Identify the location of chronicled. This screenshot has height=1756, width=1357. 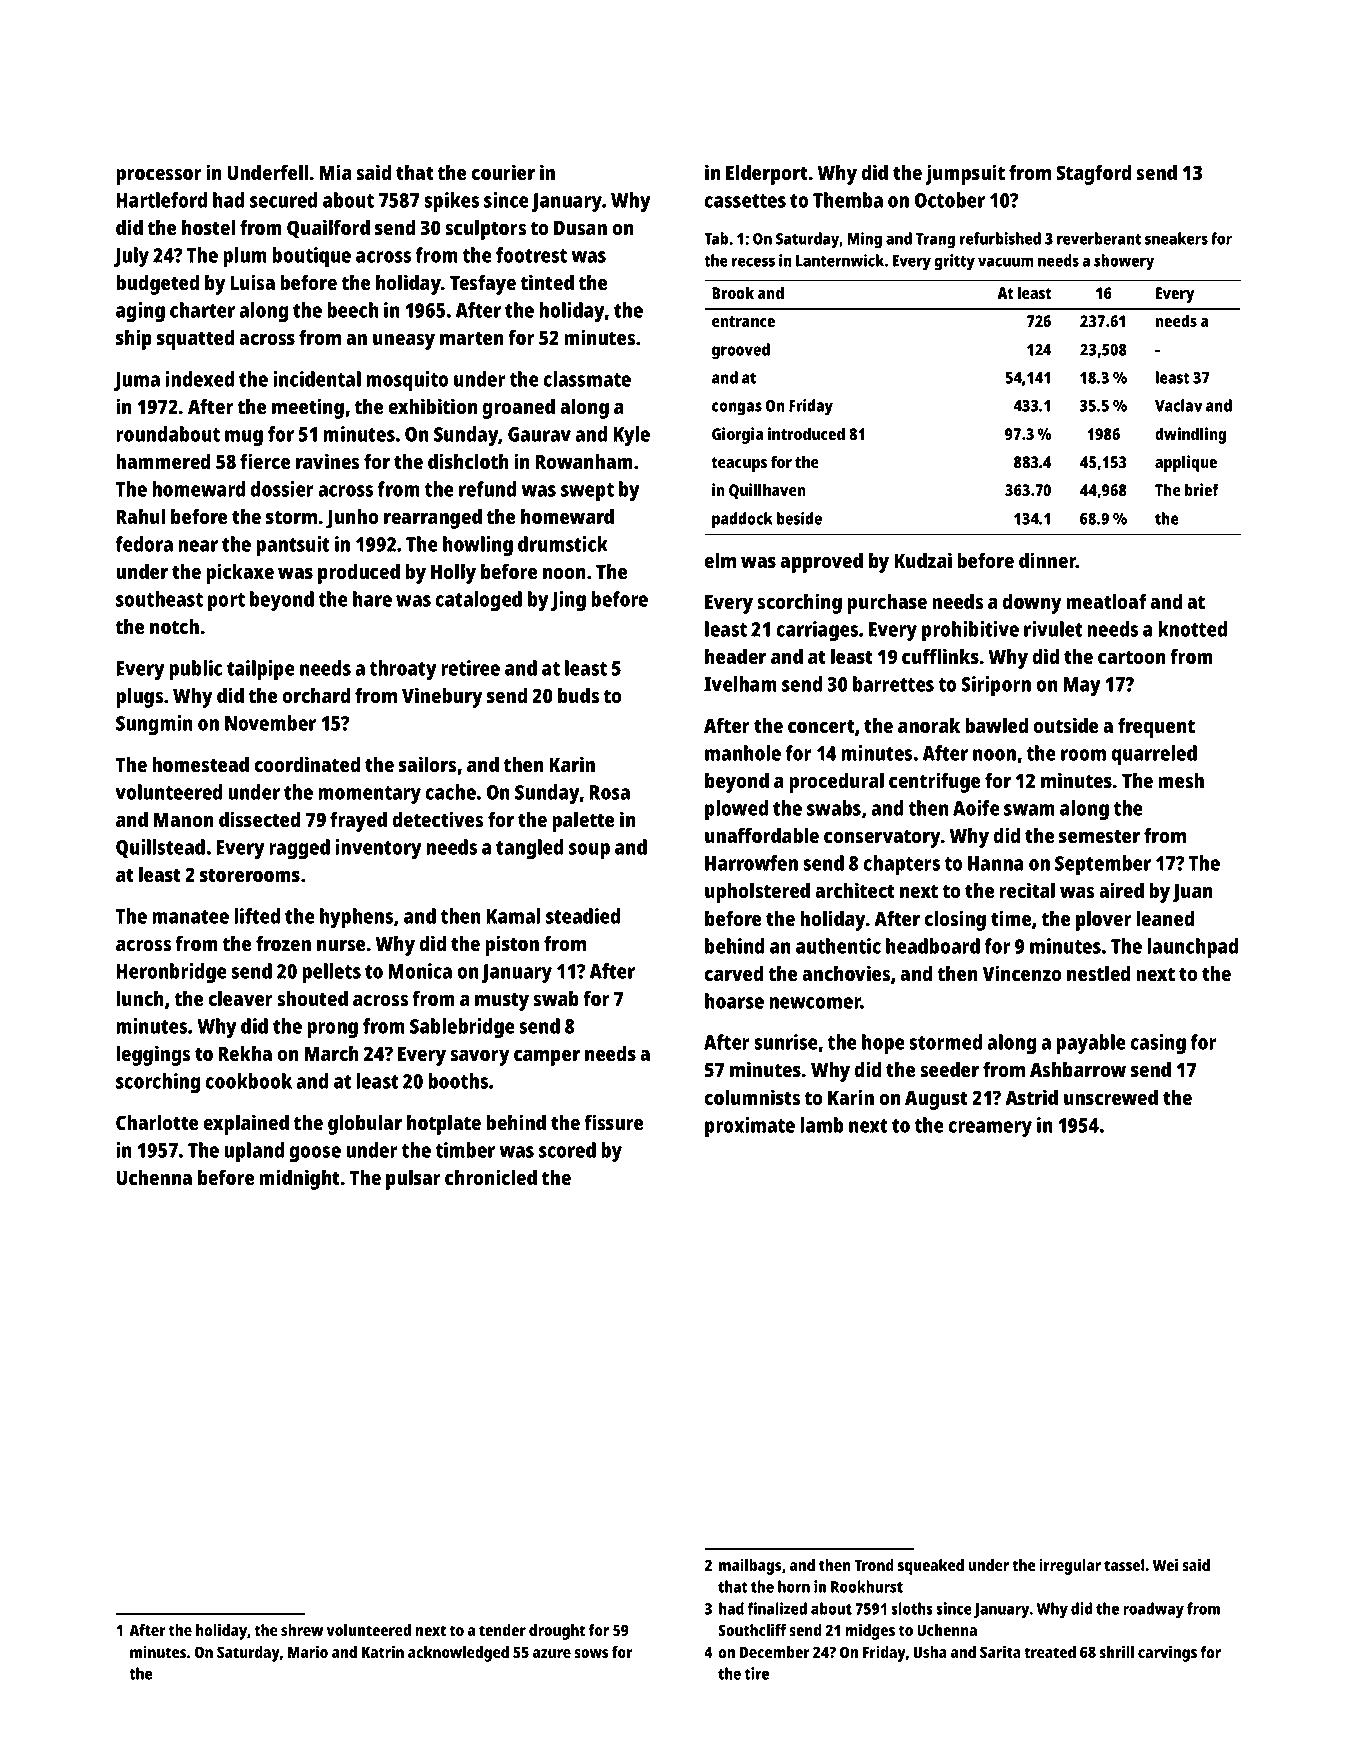
(491, 1177).
